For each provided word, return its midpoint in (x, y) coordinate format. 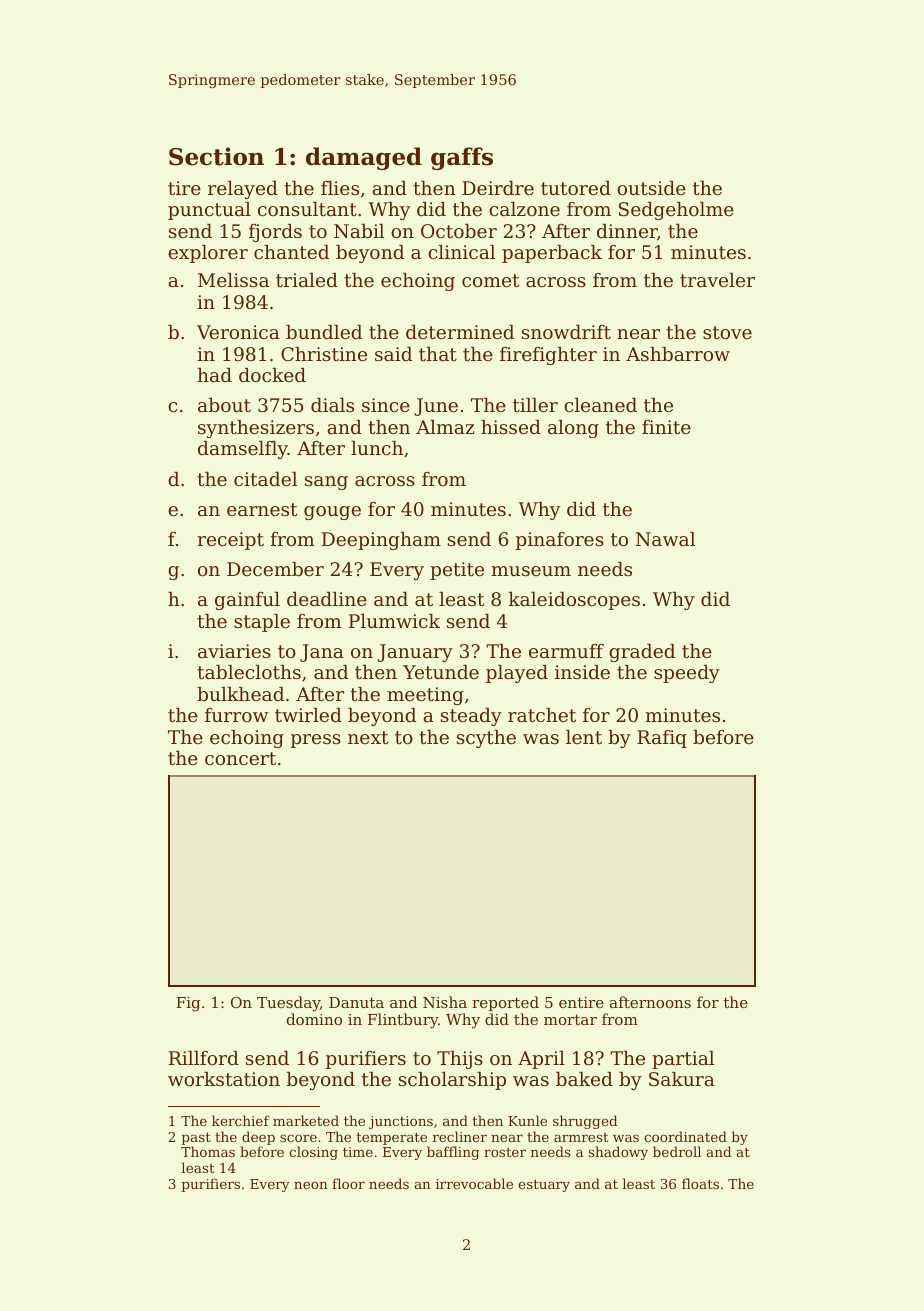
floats (700, 1183)
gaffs (462, 158)
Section (216, 156)
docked (272, 375)
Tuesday (288, 1004)
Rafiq (662, 739)
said (393, 354)
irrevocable (474, 1183)
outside (651, 188)
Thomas (208, 1151)
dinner (627, 231)
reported (505, 1003)
